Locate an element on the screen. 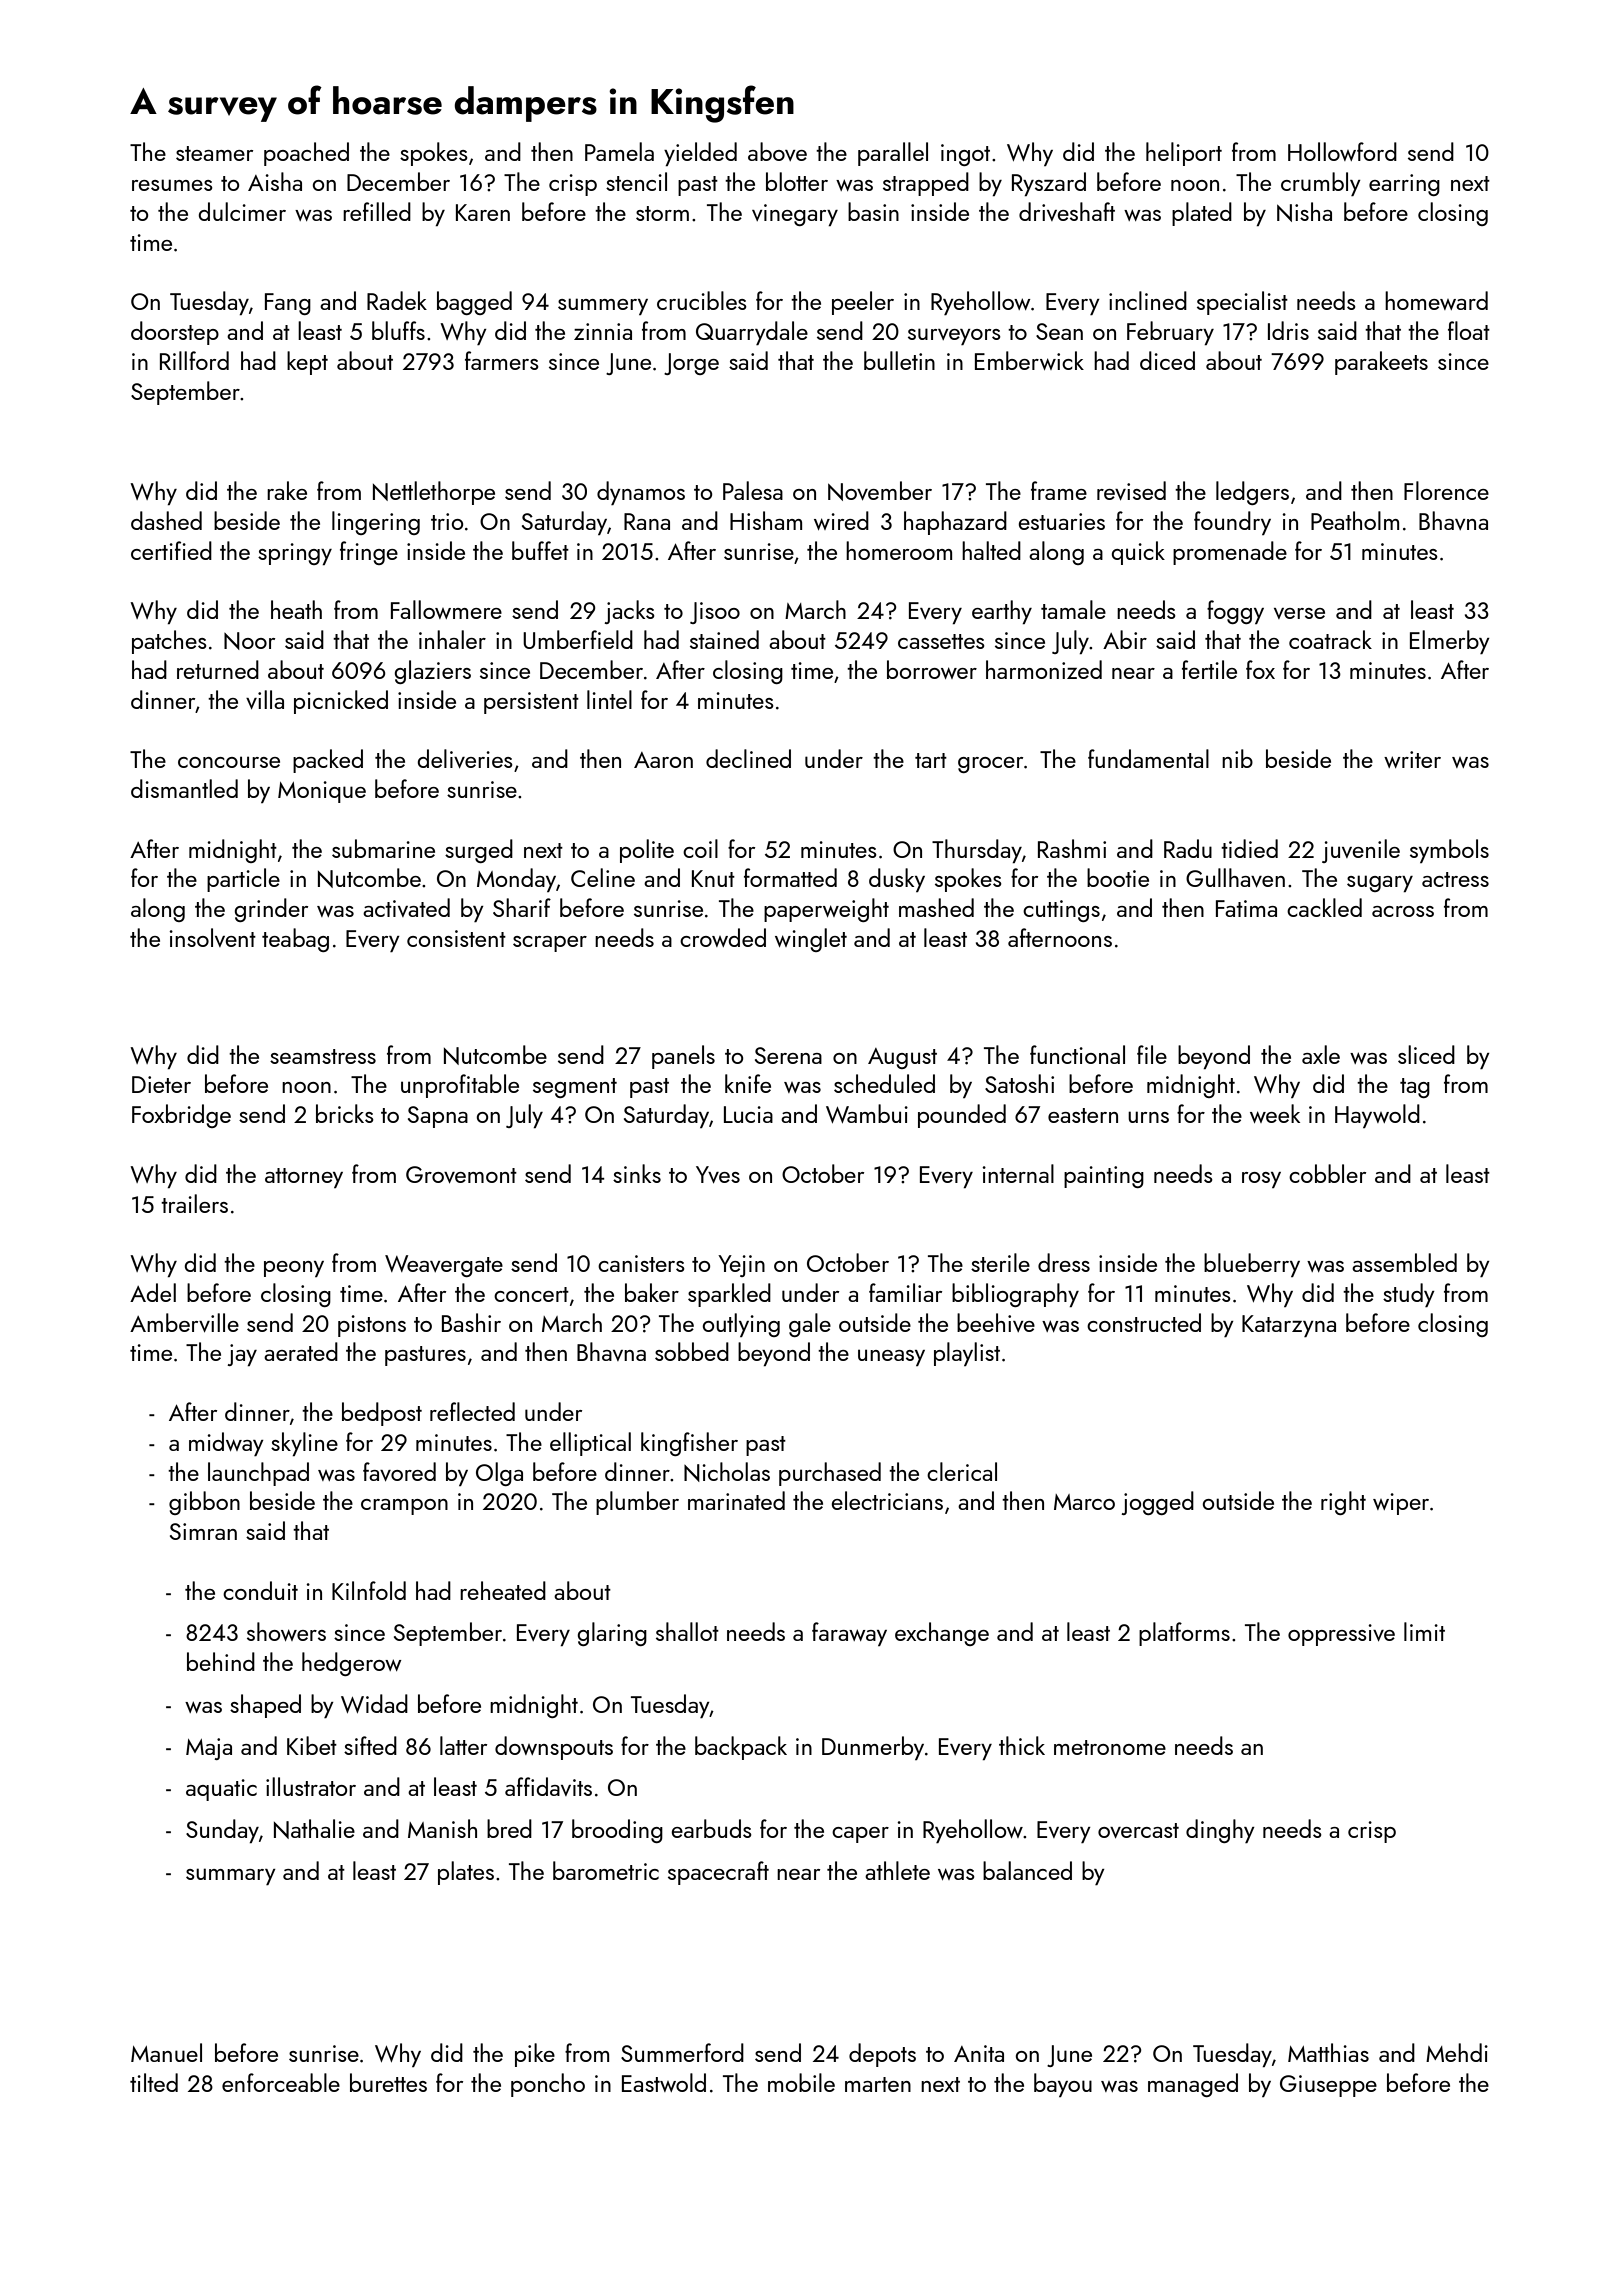  burettes is located at coordinates (388, 2082).
